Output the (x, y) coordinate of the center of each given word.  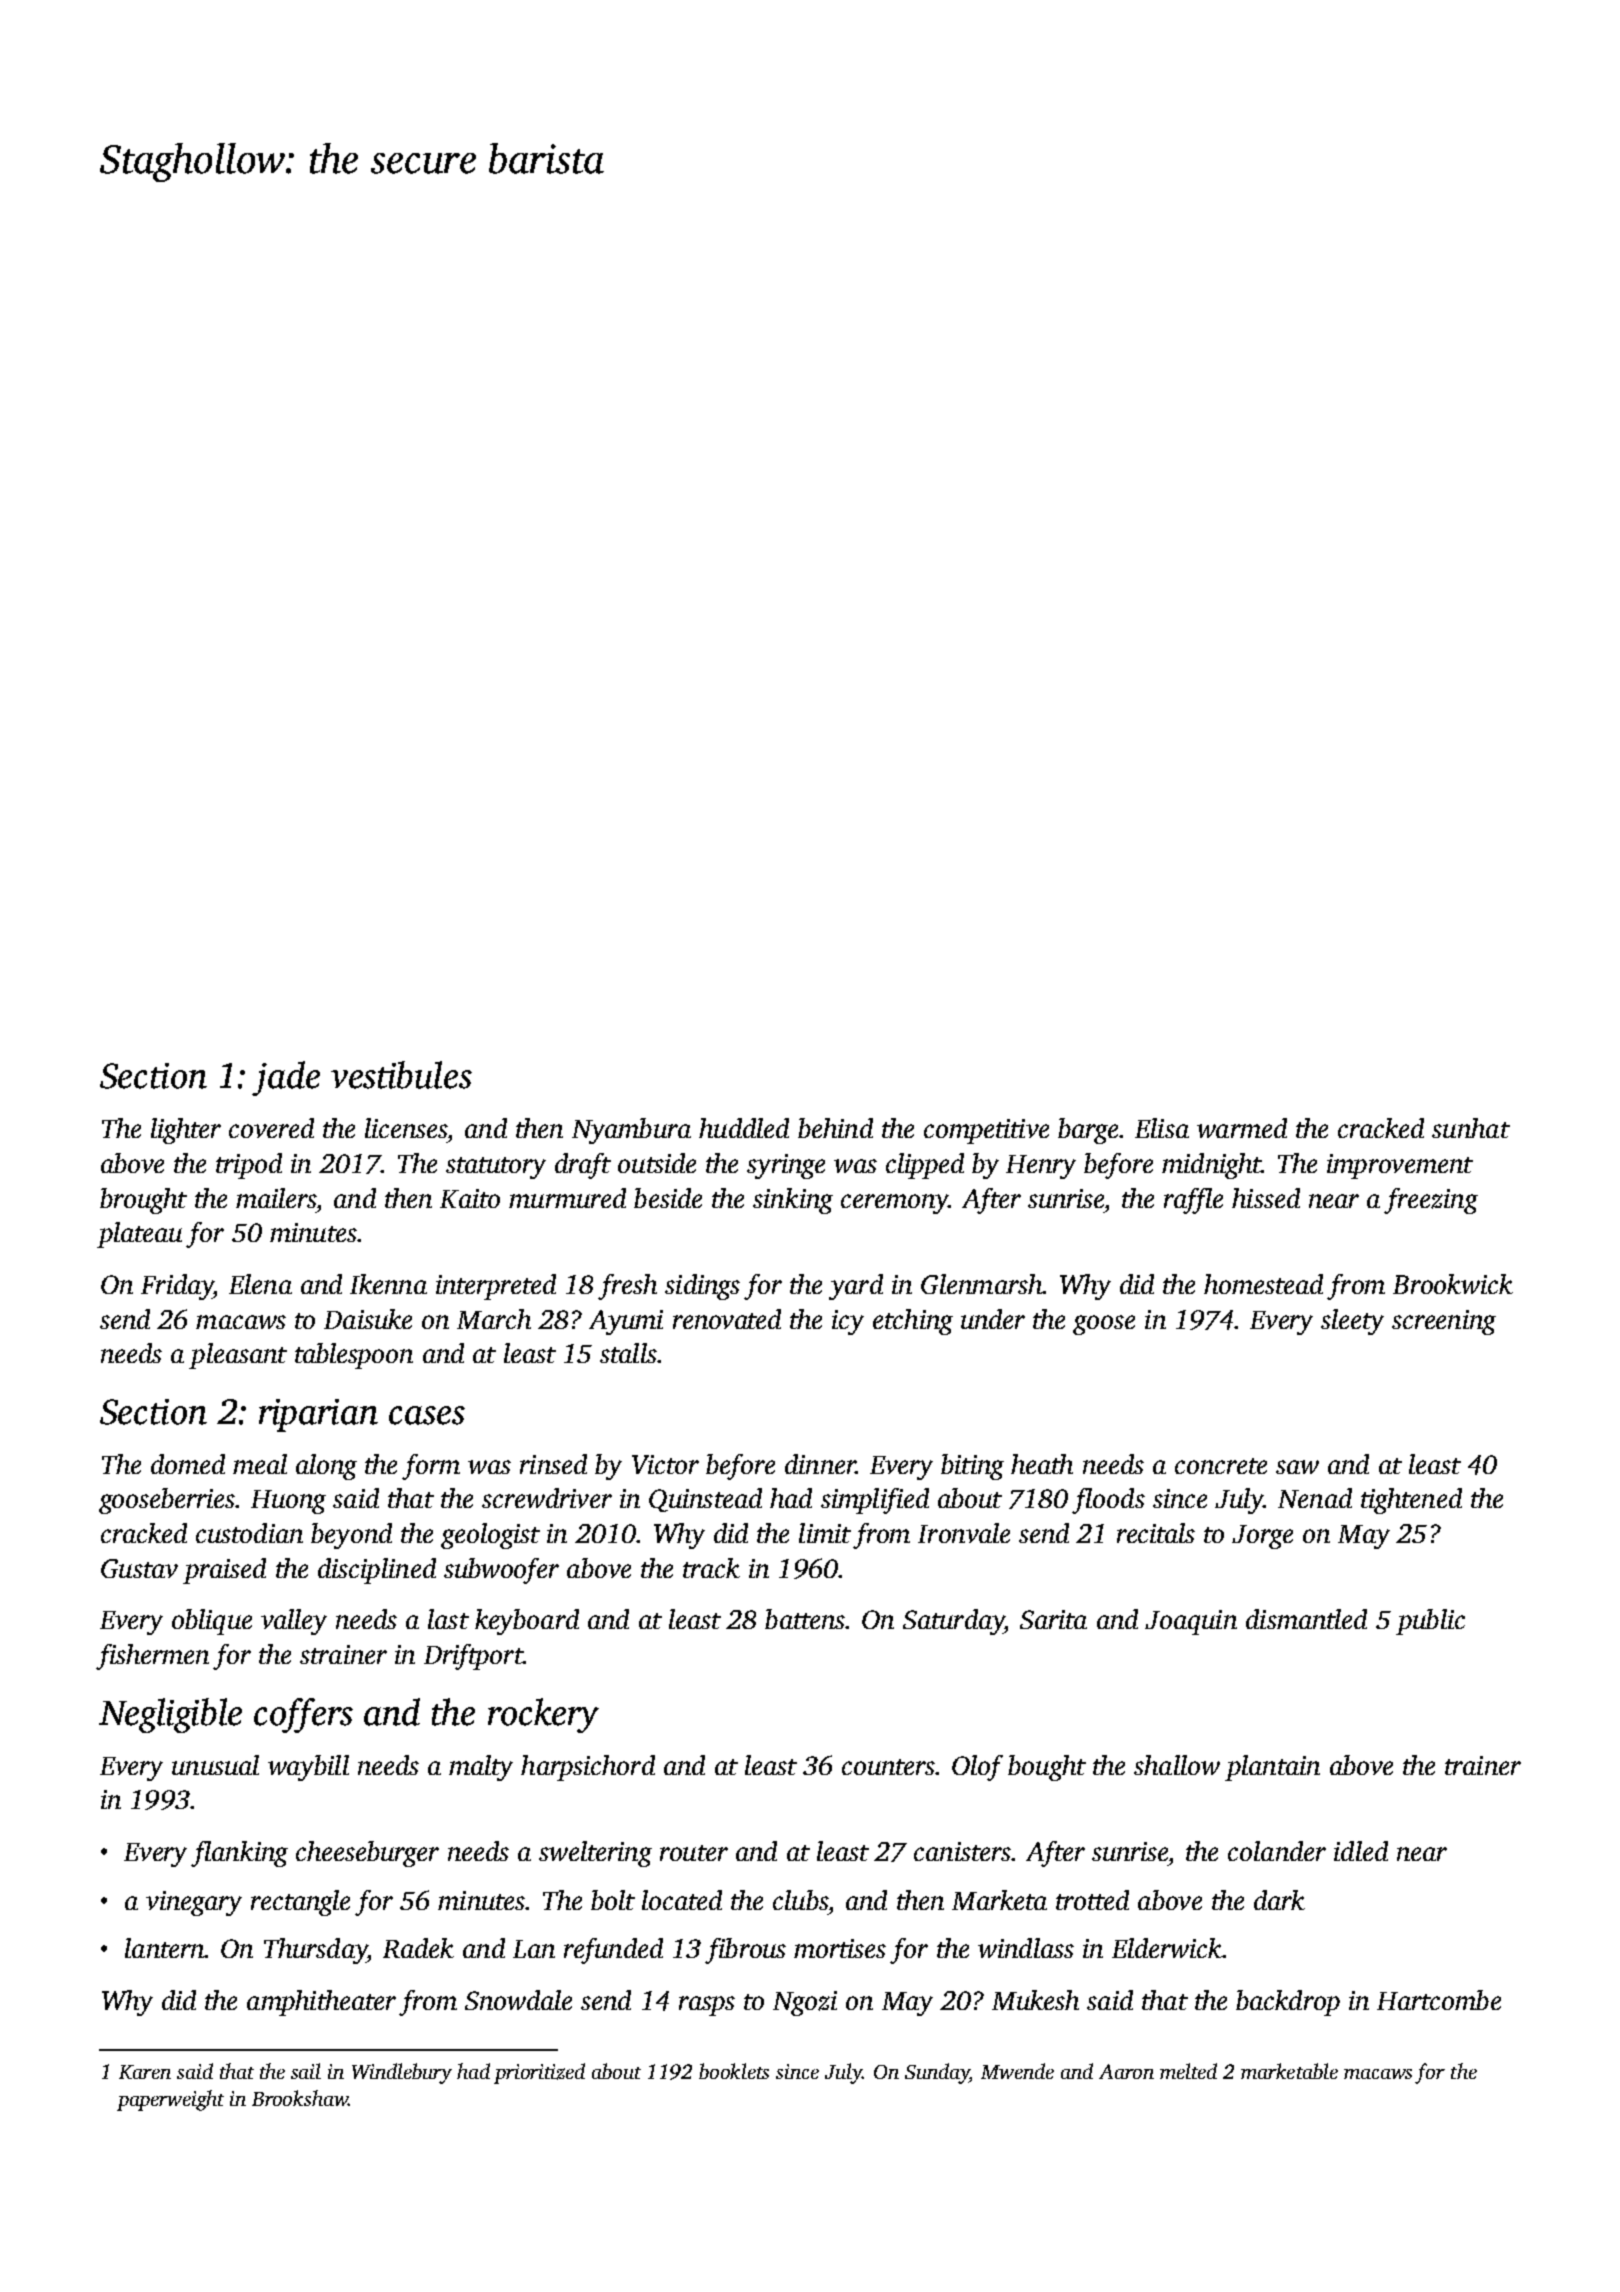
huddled (744, 1128)
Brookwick (1453, 1284)
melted (1188, 2071)
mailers (276, 1198)
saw (1297, 1467)
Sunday (937, 2073)
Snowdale (518, 2000)
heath (1042, 1464)
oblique (212, 1622)
